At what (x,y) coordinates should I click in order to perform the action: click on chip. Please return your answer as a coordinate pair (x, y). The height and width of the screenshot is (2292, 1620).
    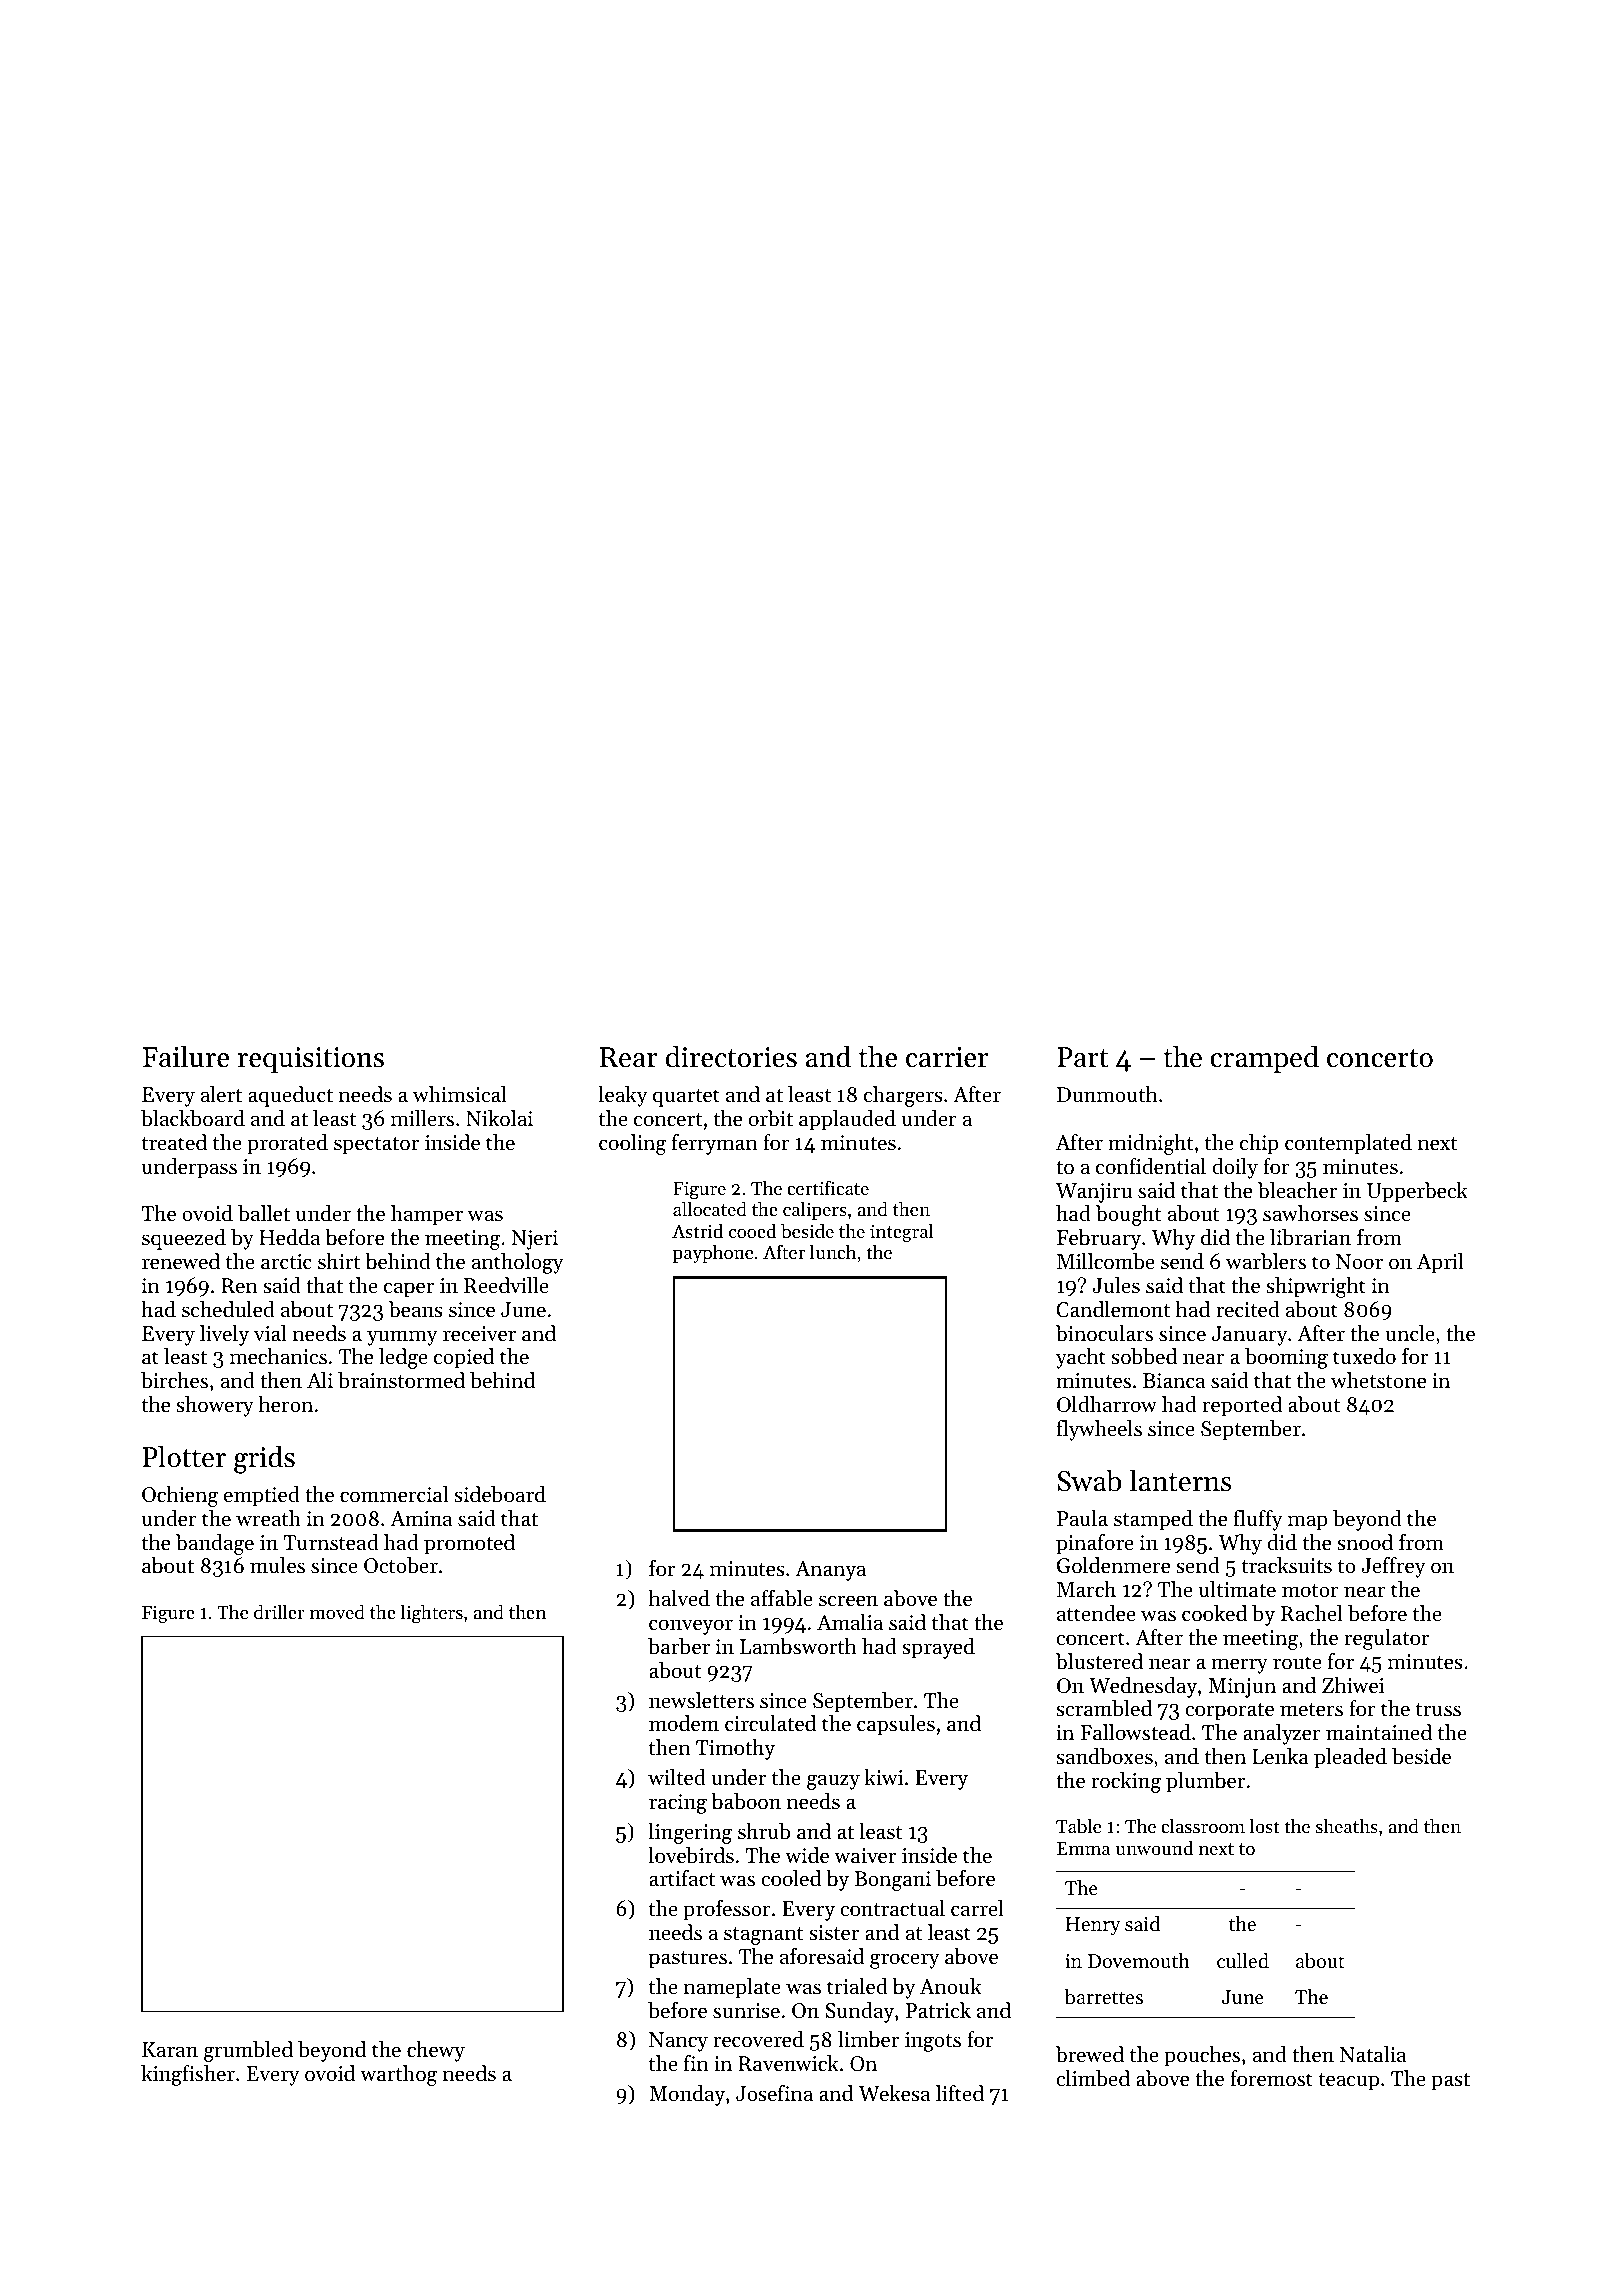
    Looking at the image, I should click on (1259, 1144).
